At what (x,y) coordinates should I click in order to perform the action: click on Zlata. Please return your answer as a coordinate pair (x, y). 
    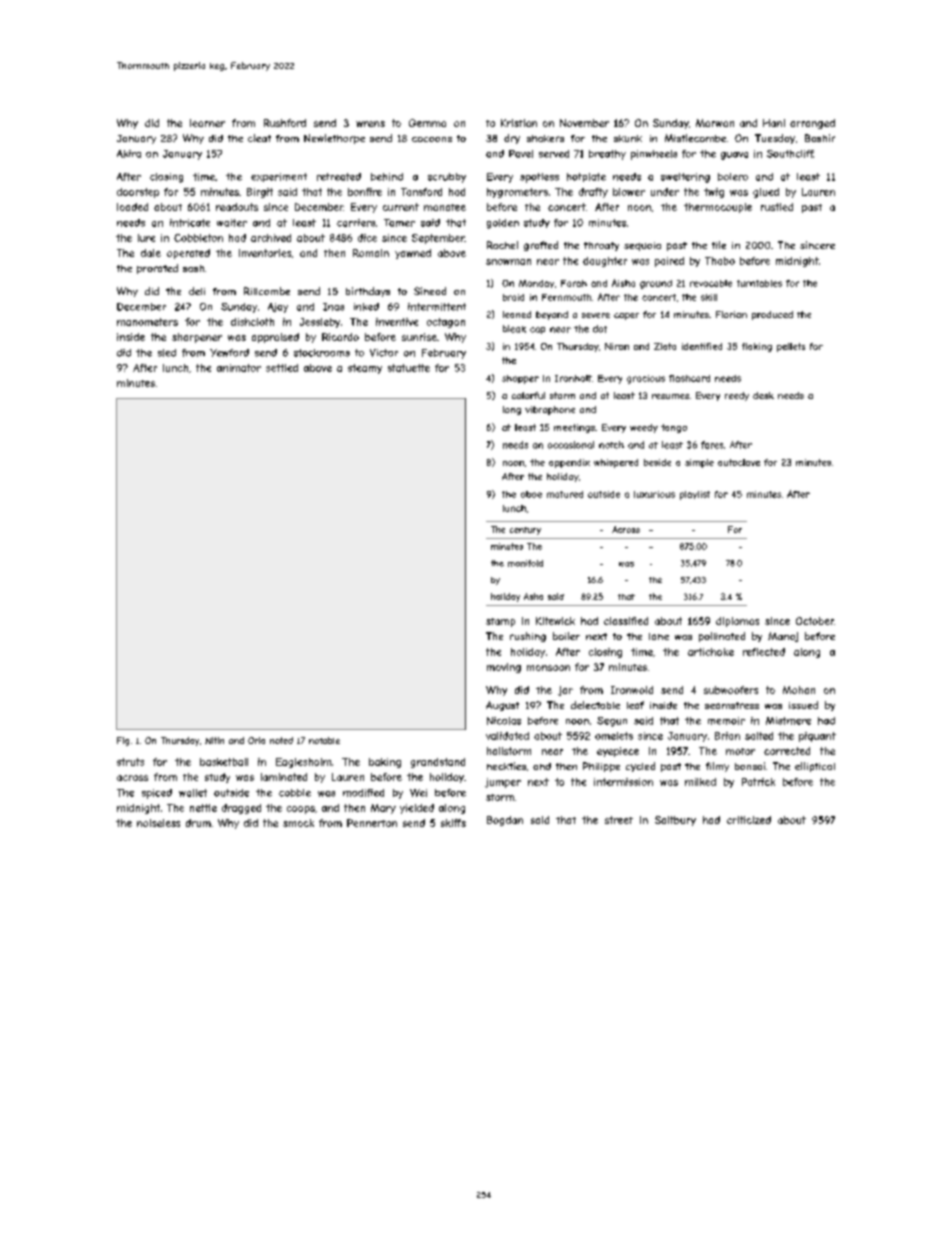
    Looking at the image, I should click on (665, 346).
